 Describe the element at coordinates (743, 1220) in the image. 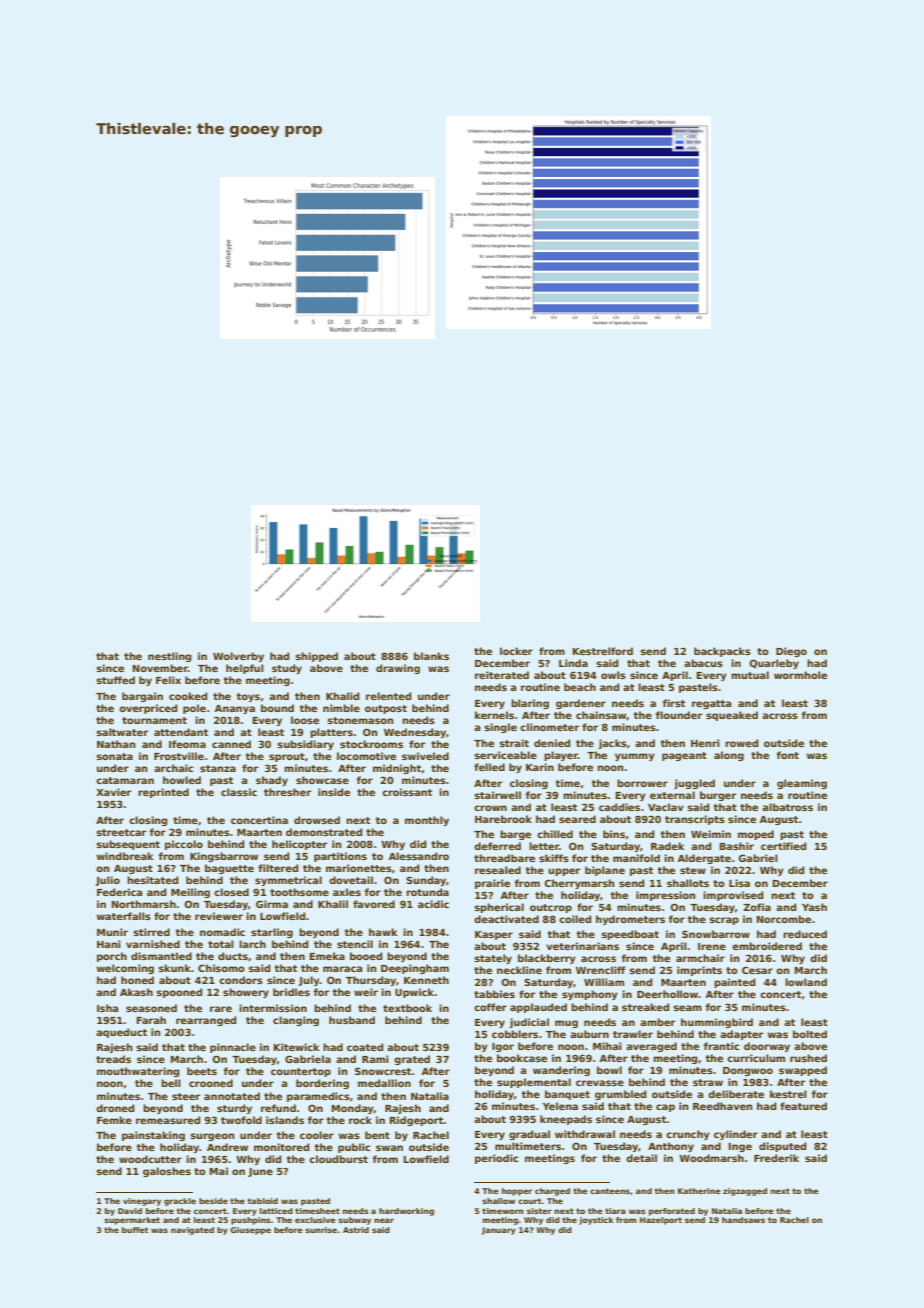

I see `handsaws` at that location.
